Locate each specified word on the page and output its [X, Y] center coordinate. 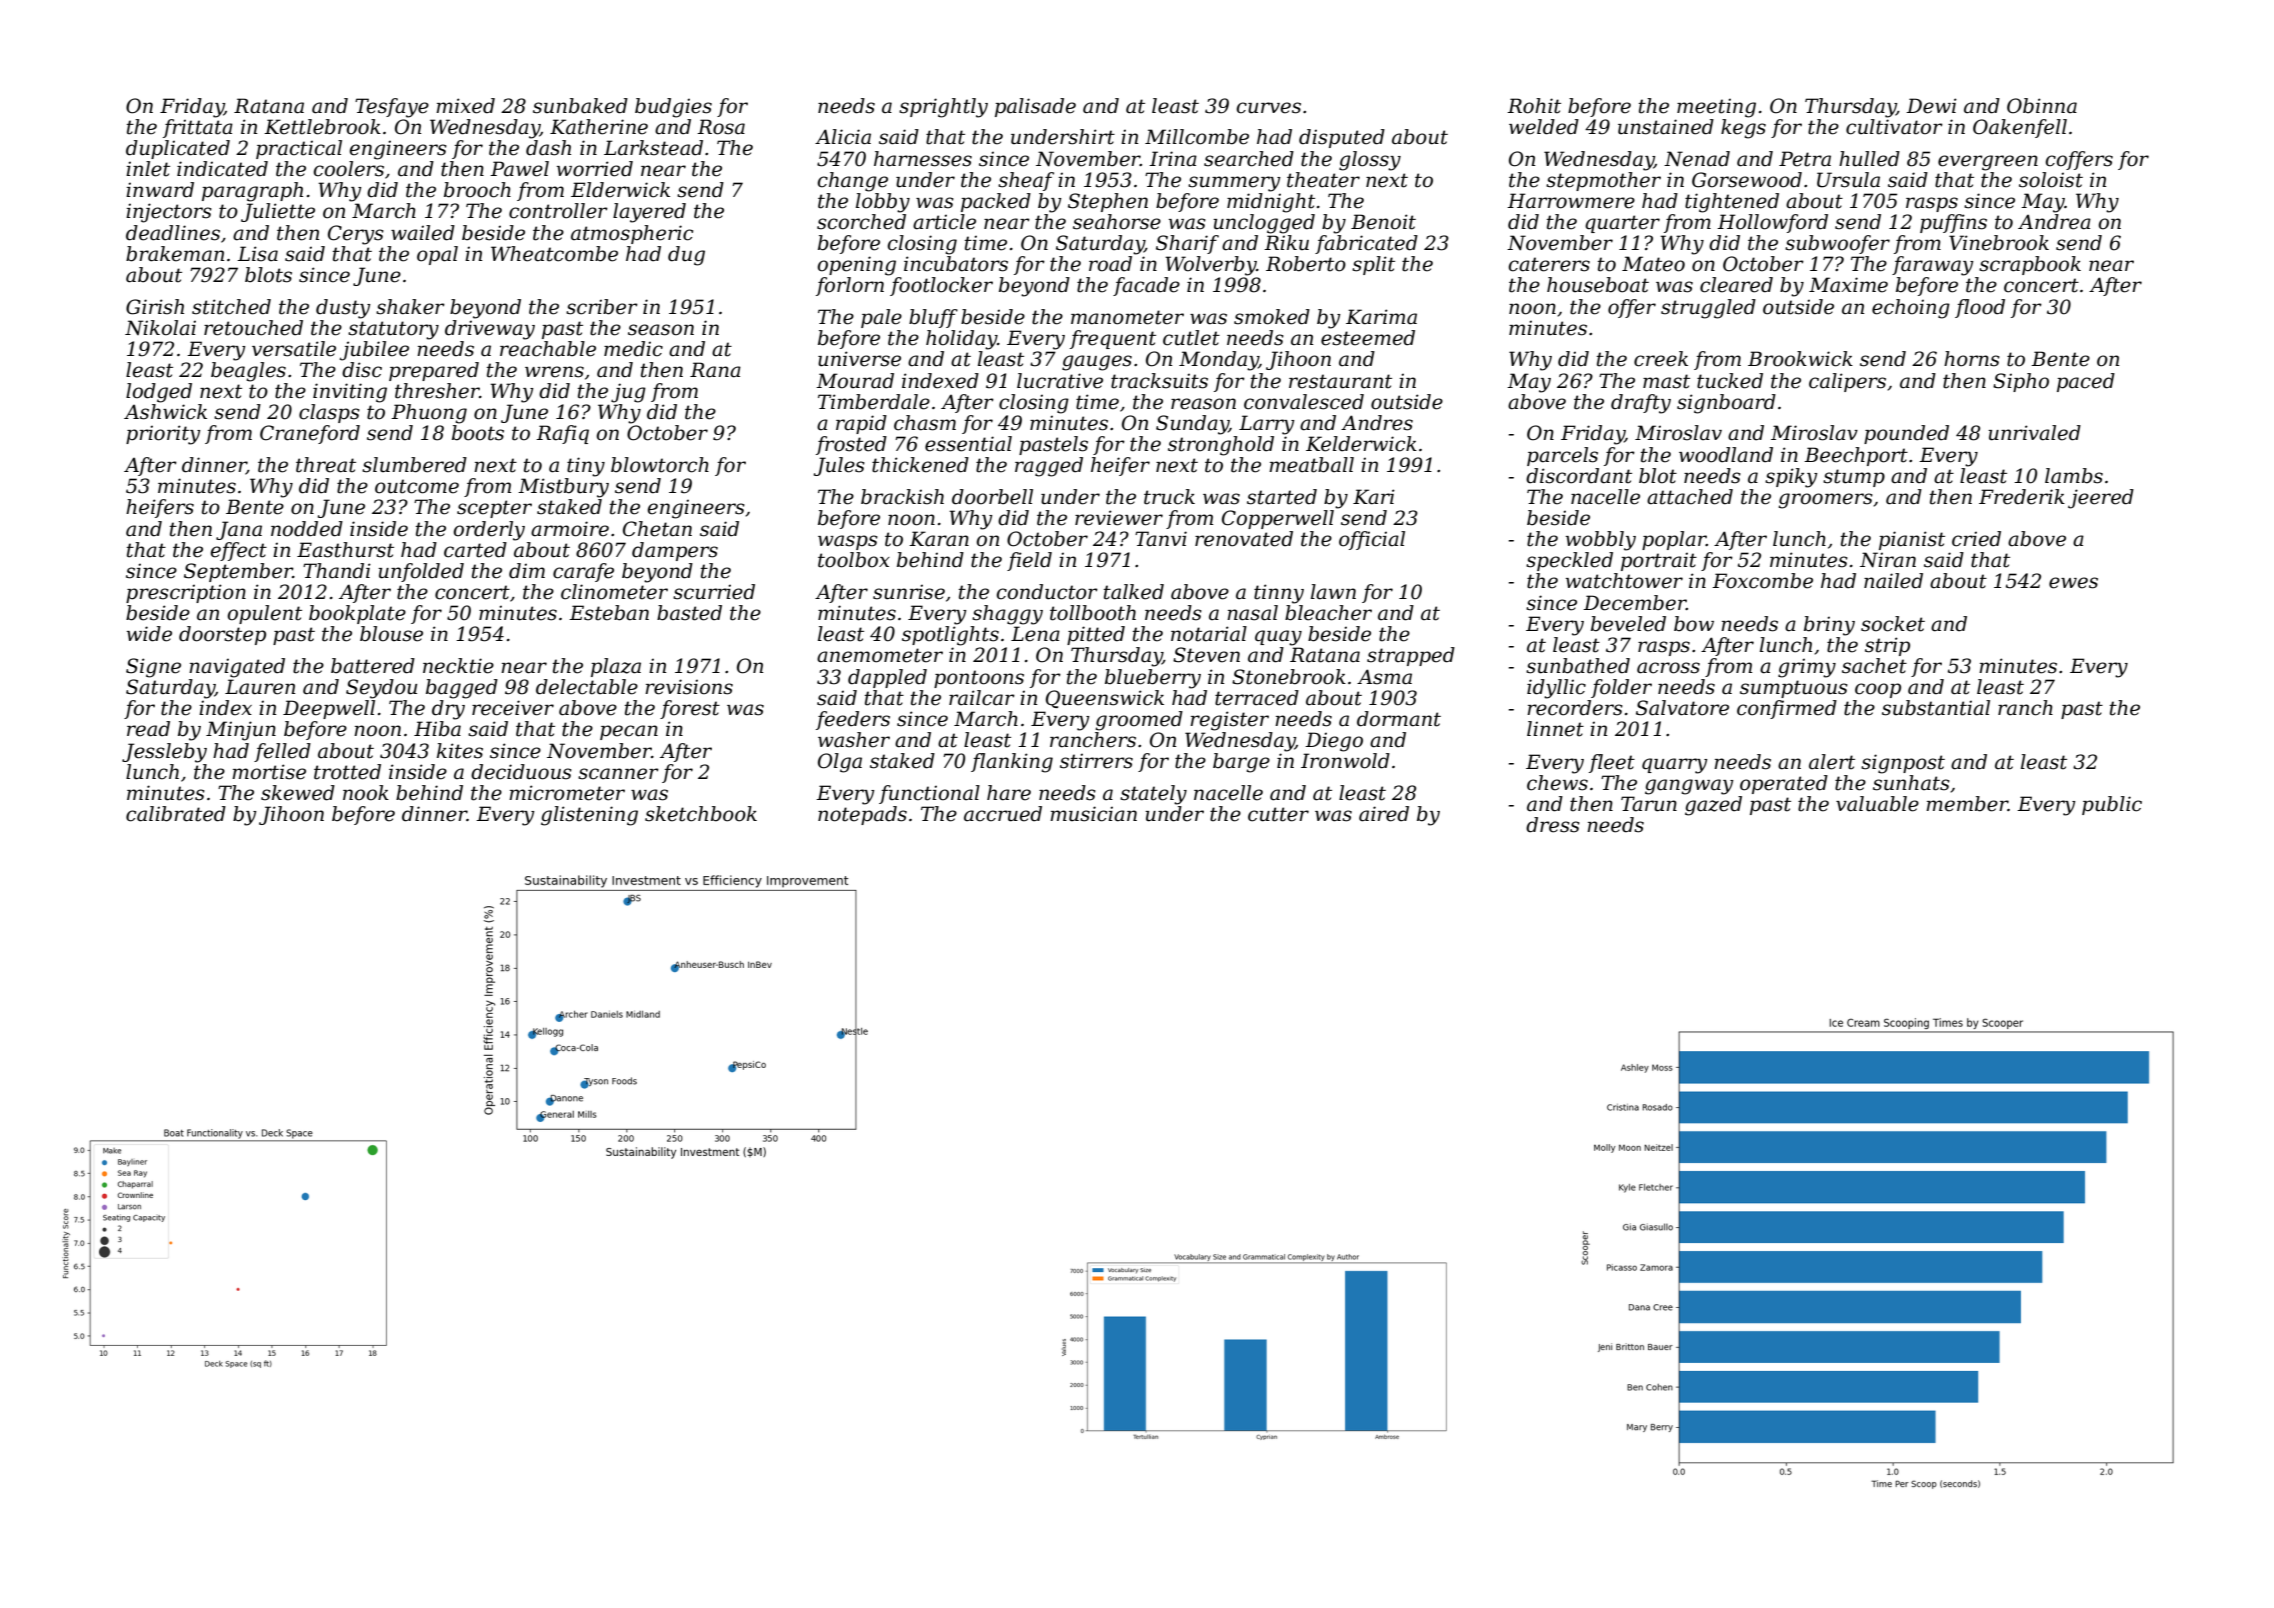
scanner [618, 774]
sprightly [943, 108]
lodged [159, 393]
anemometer [880, 655]
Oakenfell [2020, 128]
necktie [458, 666]
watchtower [1624, 581]
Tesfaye [392, 108]
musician [1093, 814]
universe [859, 359]
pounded [1906, 434]
